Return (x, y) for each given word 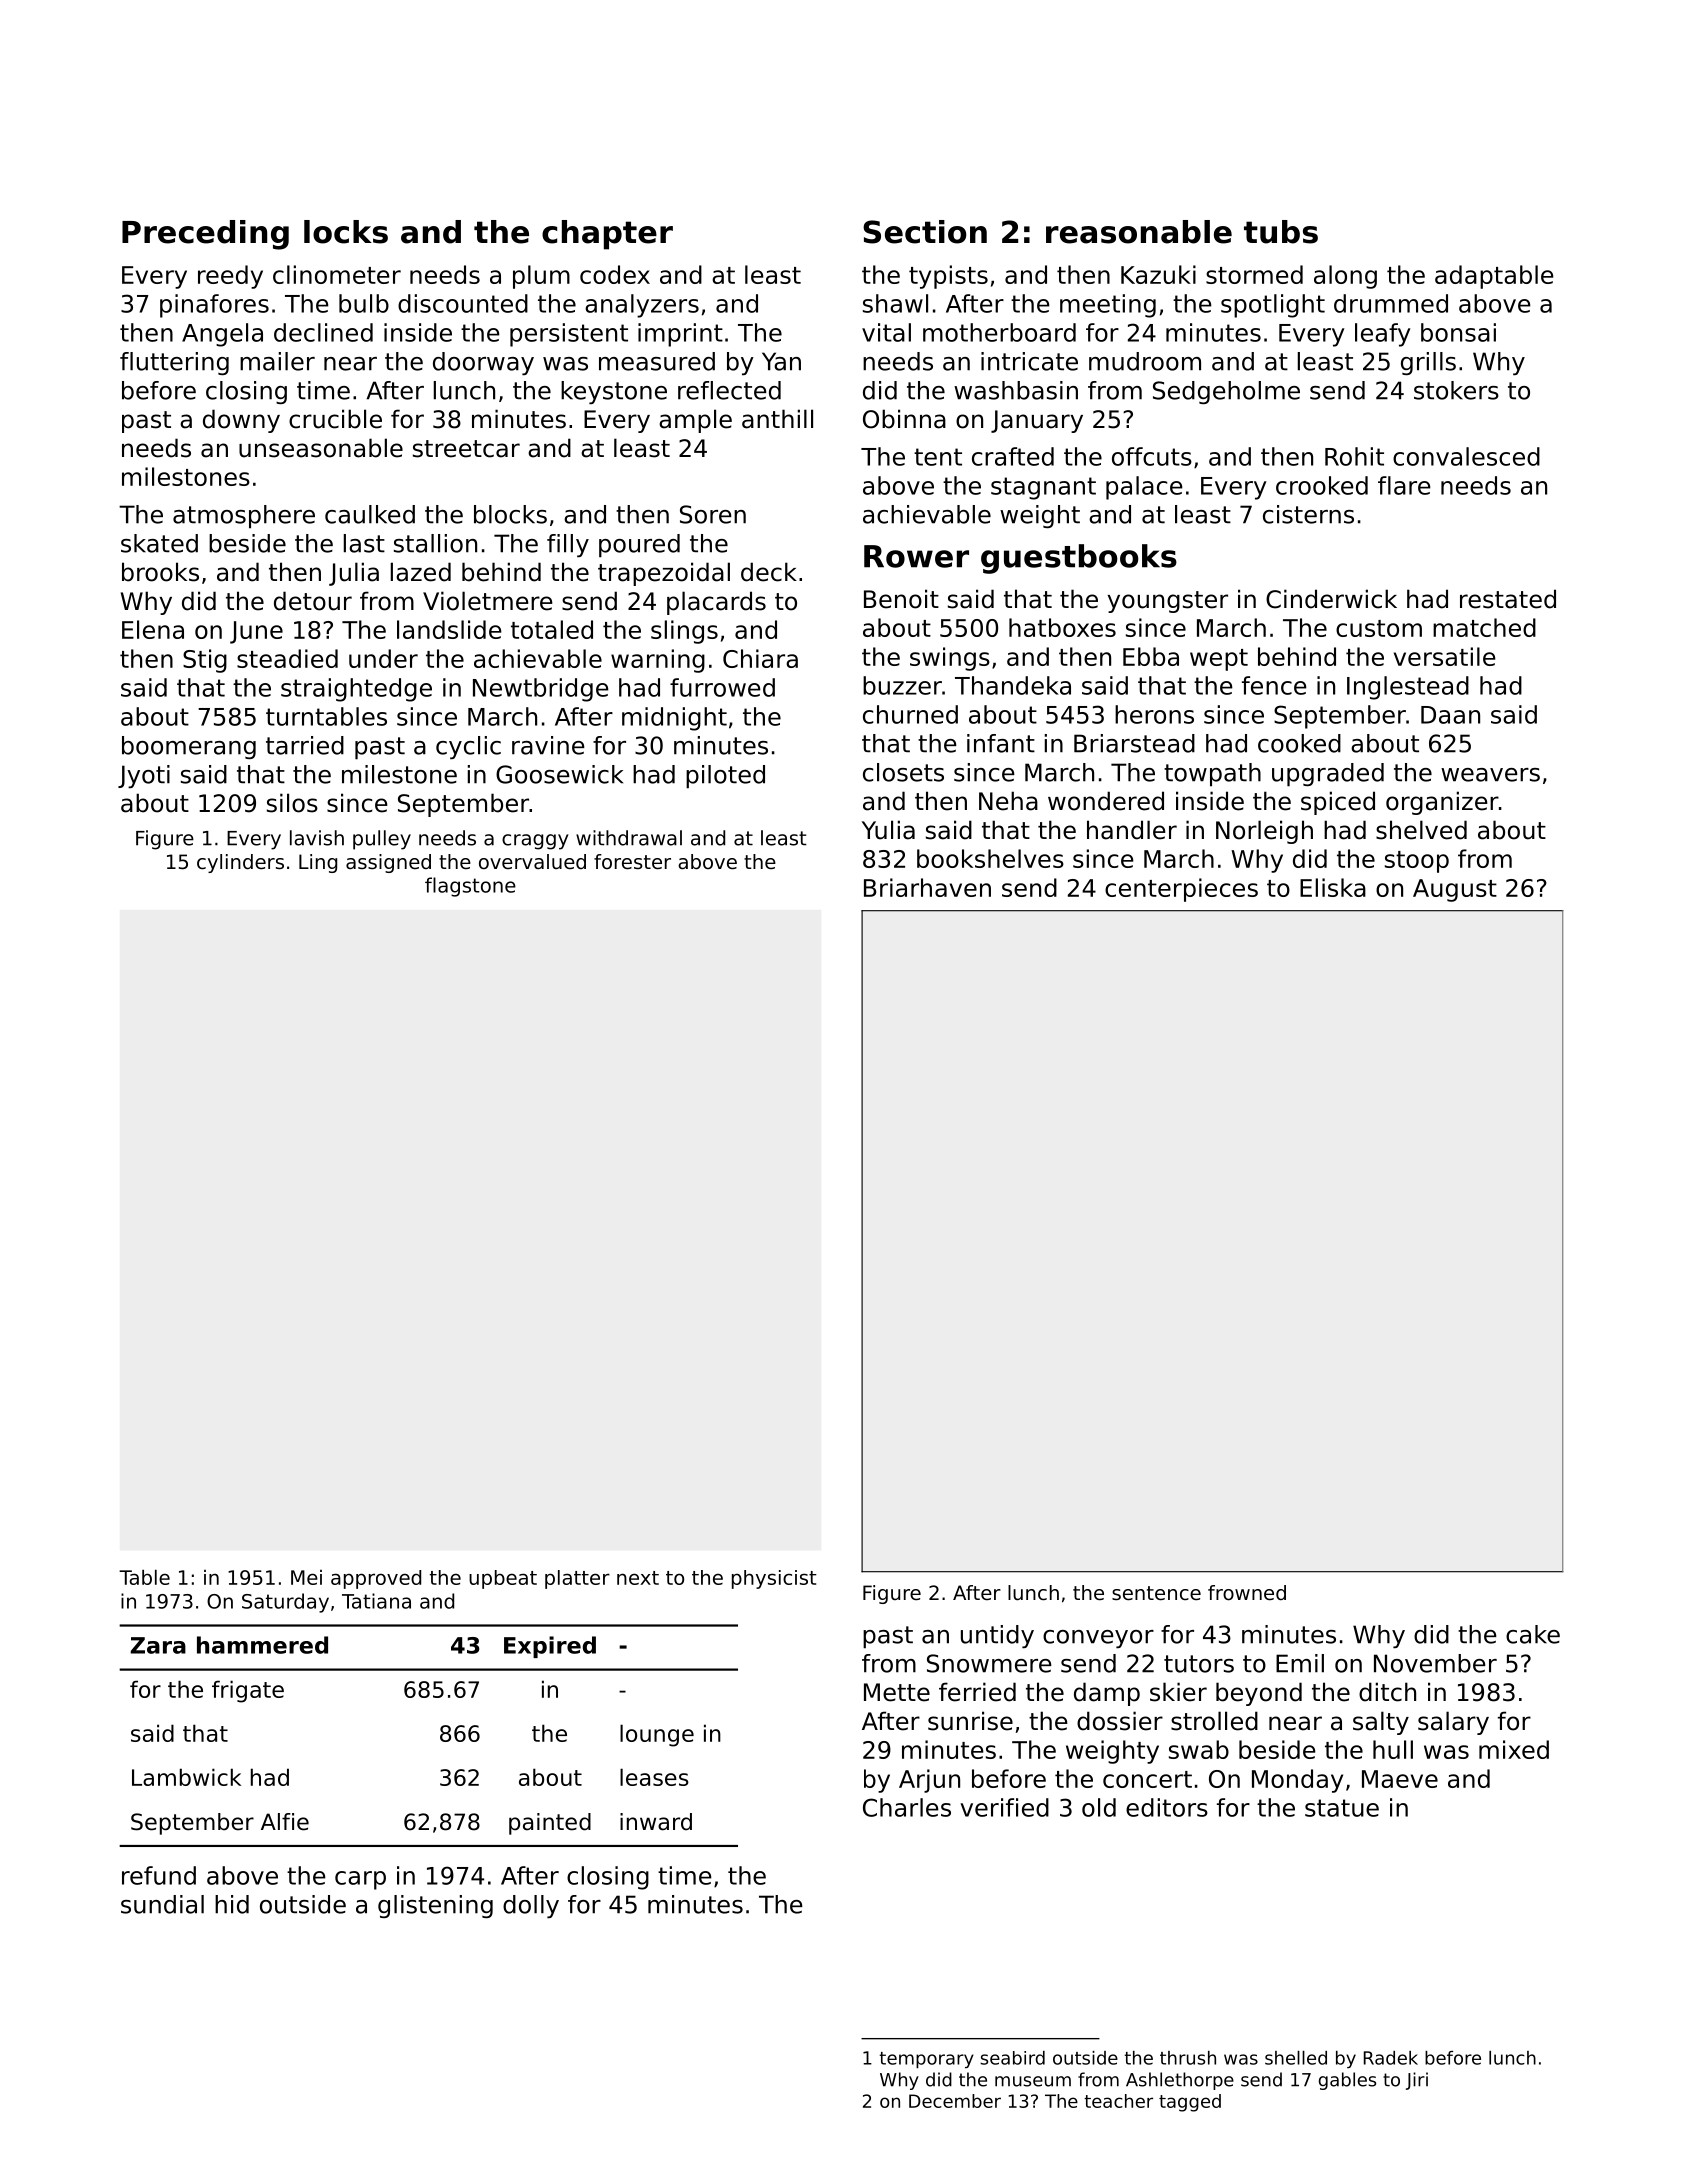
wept (1219, 660)
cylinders (240, 863)
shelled (1296, 2058)
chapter (607, 235)
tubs (1281, 232)
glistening (435, 1906)
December (955, 2101)
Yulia (888, 830)
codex (615, 274)
